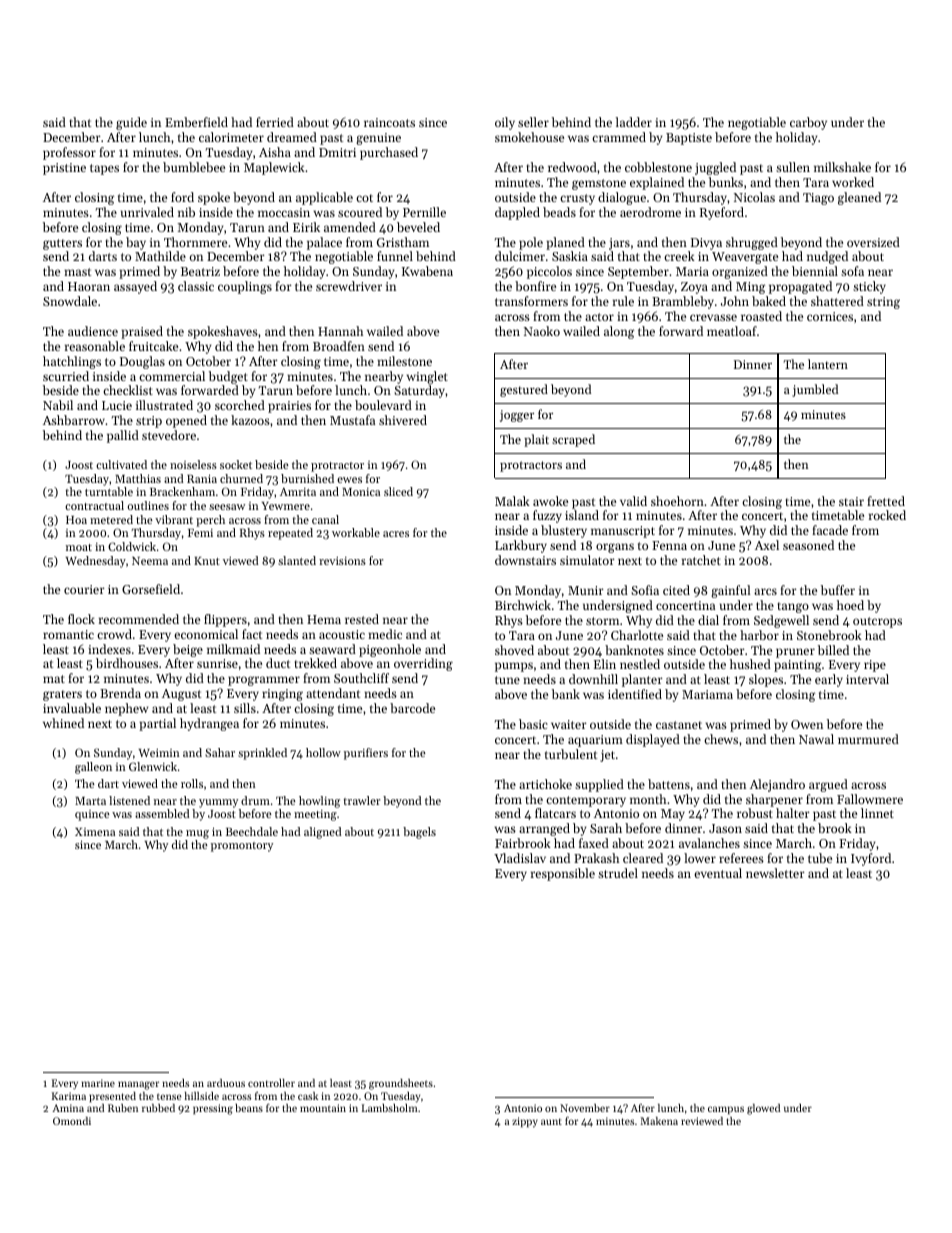 Image resolution: width=952 pixels, height=1233 pixels. Describe the element at coordinates (718, 873) in the screenshot. I see `eventual` at that location.
